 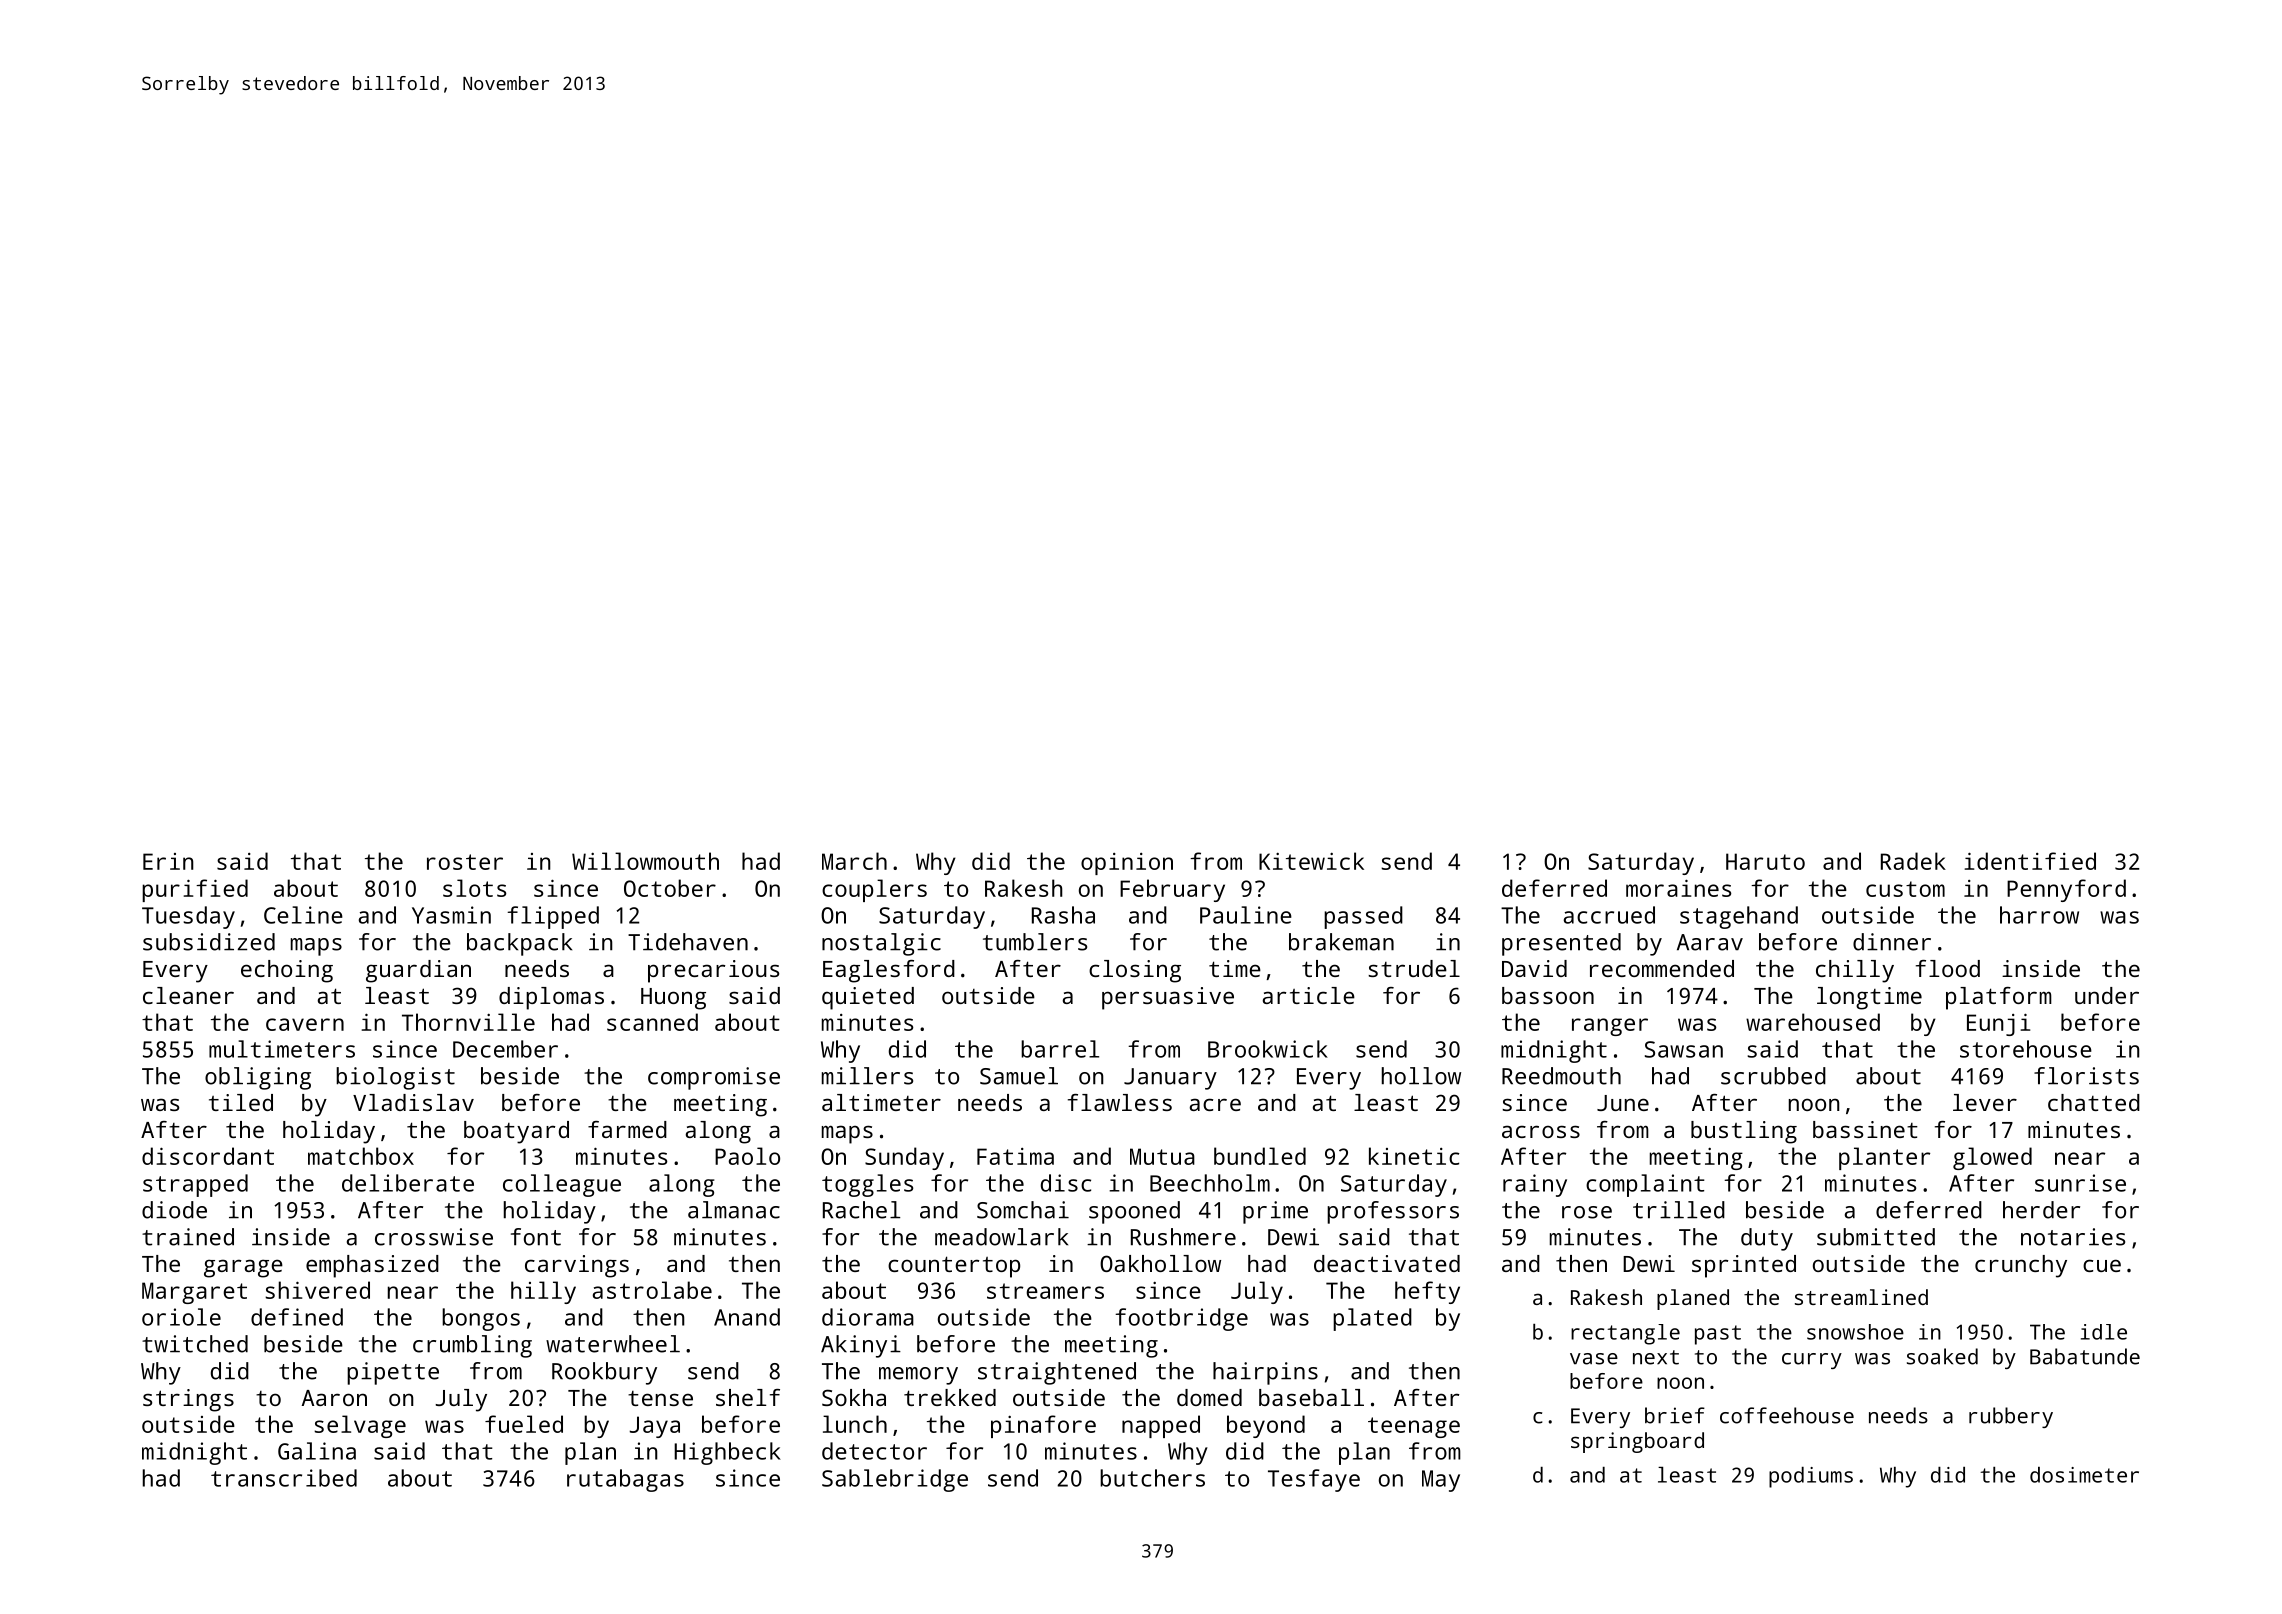 I want to click on vase, so click(x=1594, y=1359).
